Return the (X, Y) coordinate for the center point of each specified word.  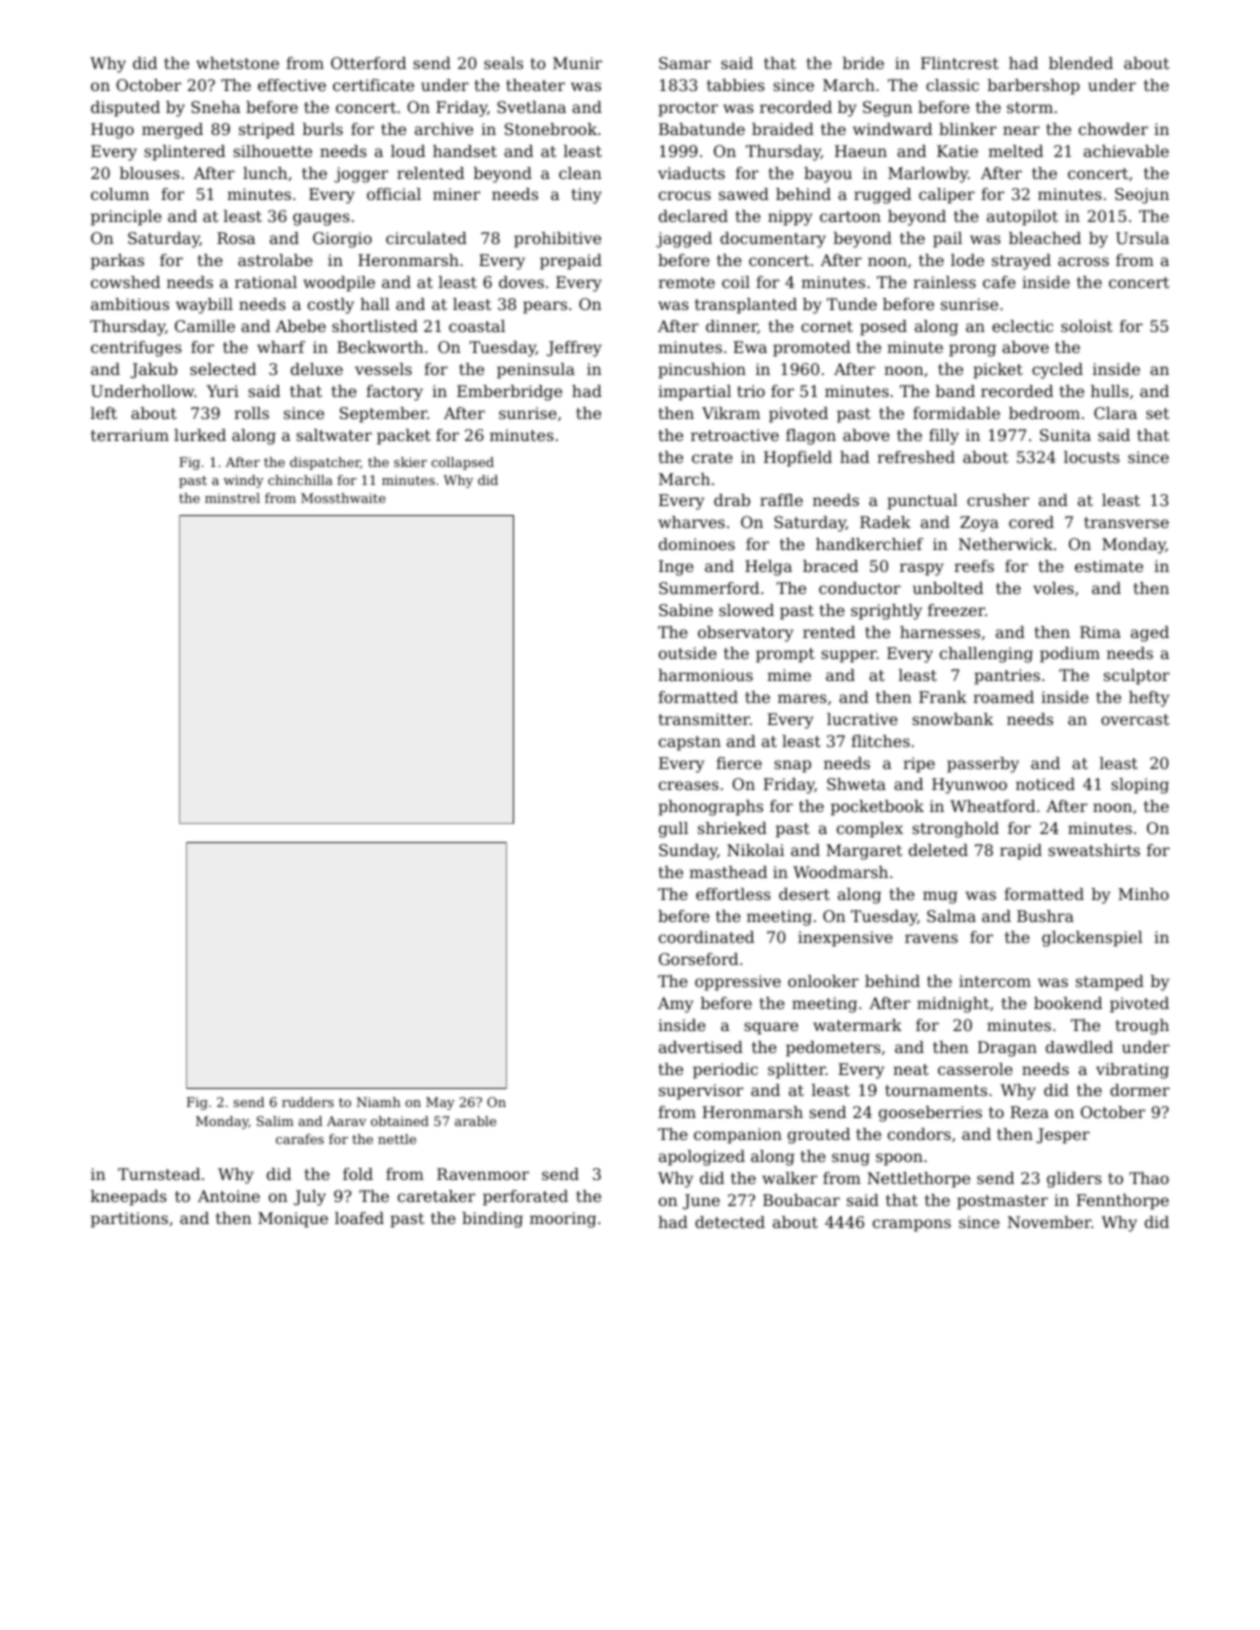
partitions (129, 1220)
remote (686, 282)
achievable (1126, 151)
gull (673, 830)
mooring (563, 1220)
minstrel (232, 498)
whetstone (237, 63)
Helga (768, 568)
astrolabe (275, 260)
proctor (688, 109)
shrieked (732, 828)
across (1083, 261)
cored (1031, 522)
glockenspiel (1092, 939)
